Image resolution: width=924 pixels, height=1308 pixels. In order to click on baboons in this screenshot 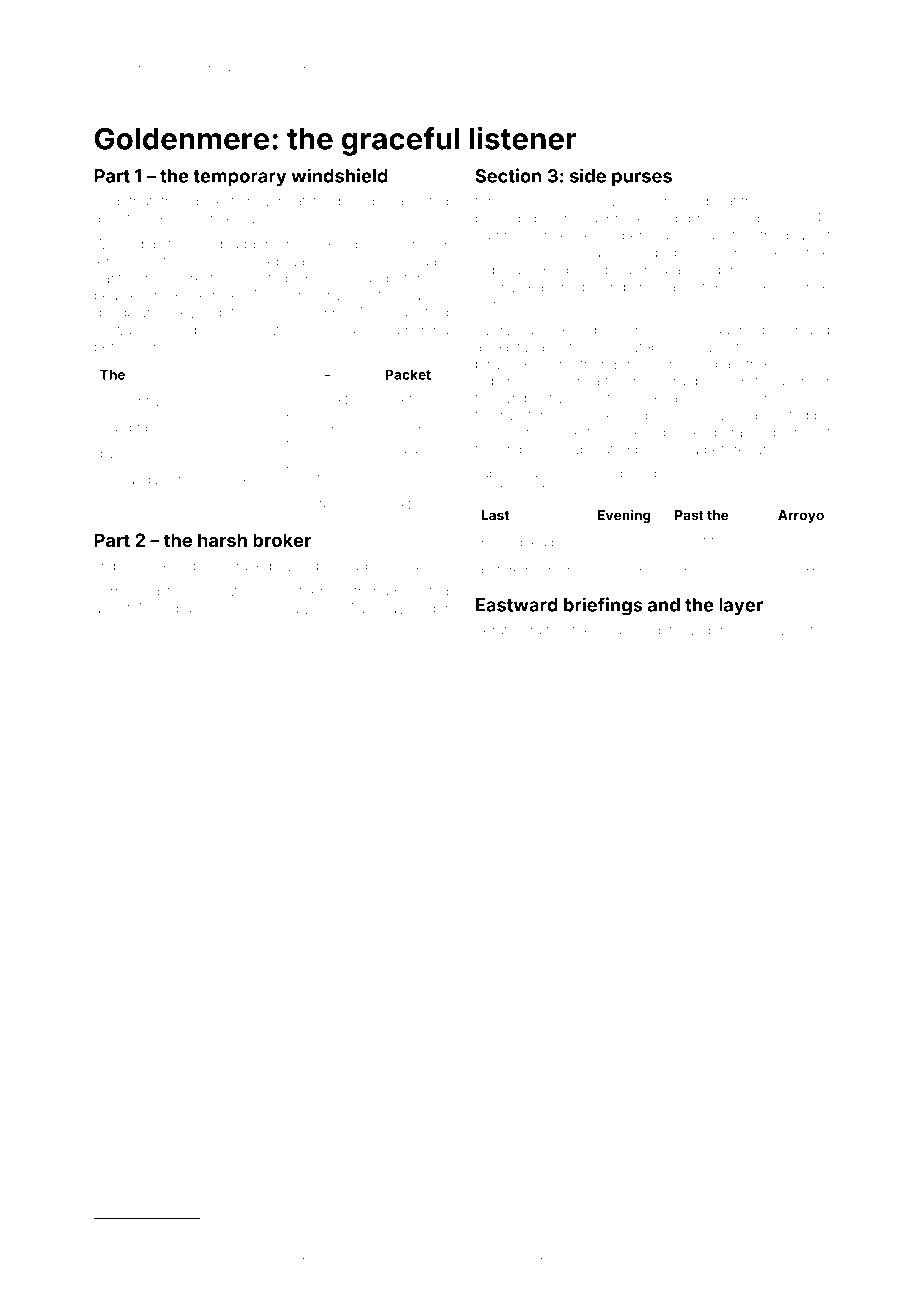, I will do `click(205, 608)`.
